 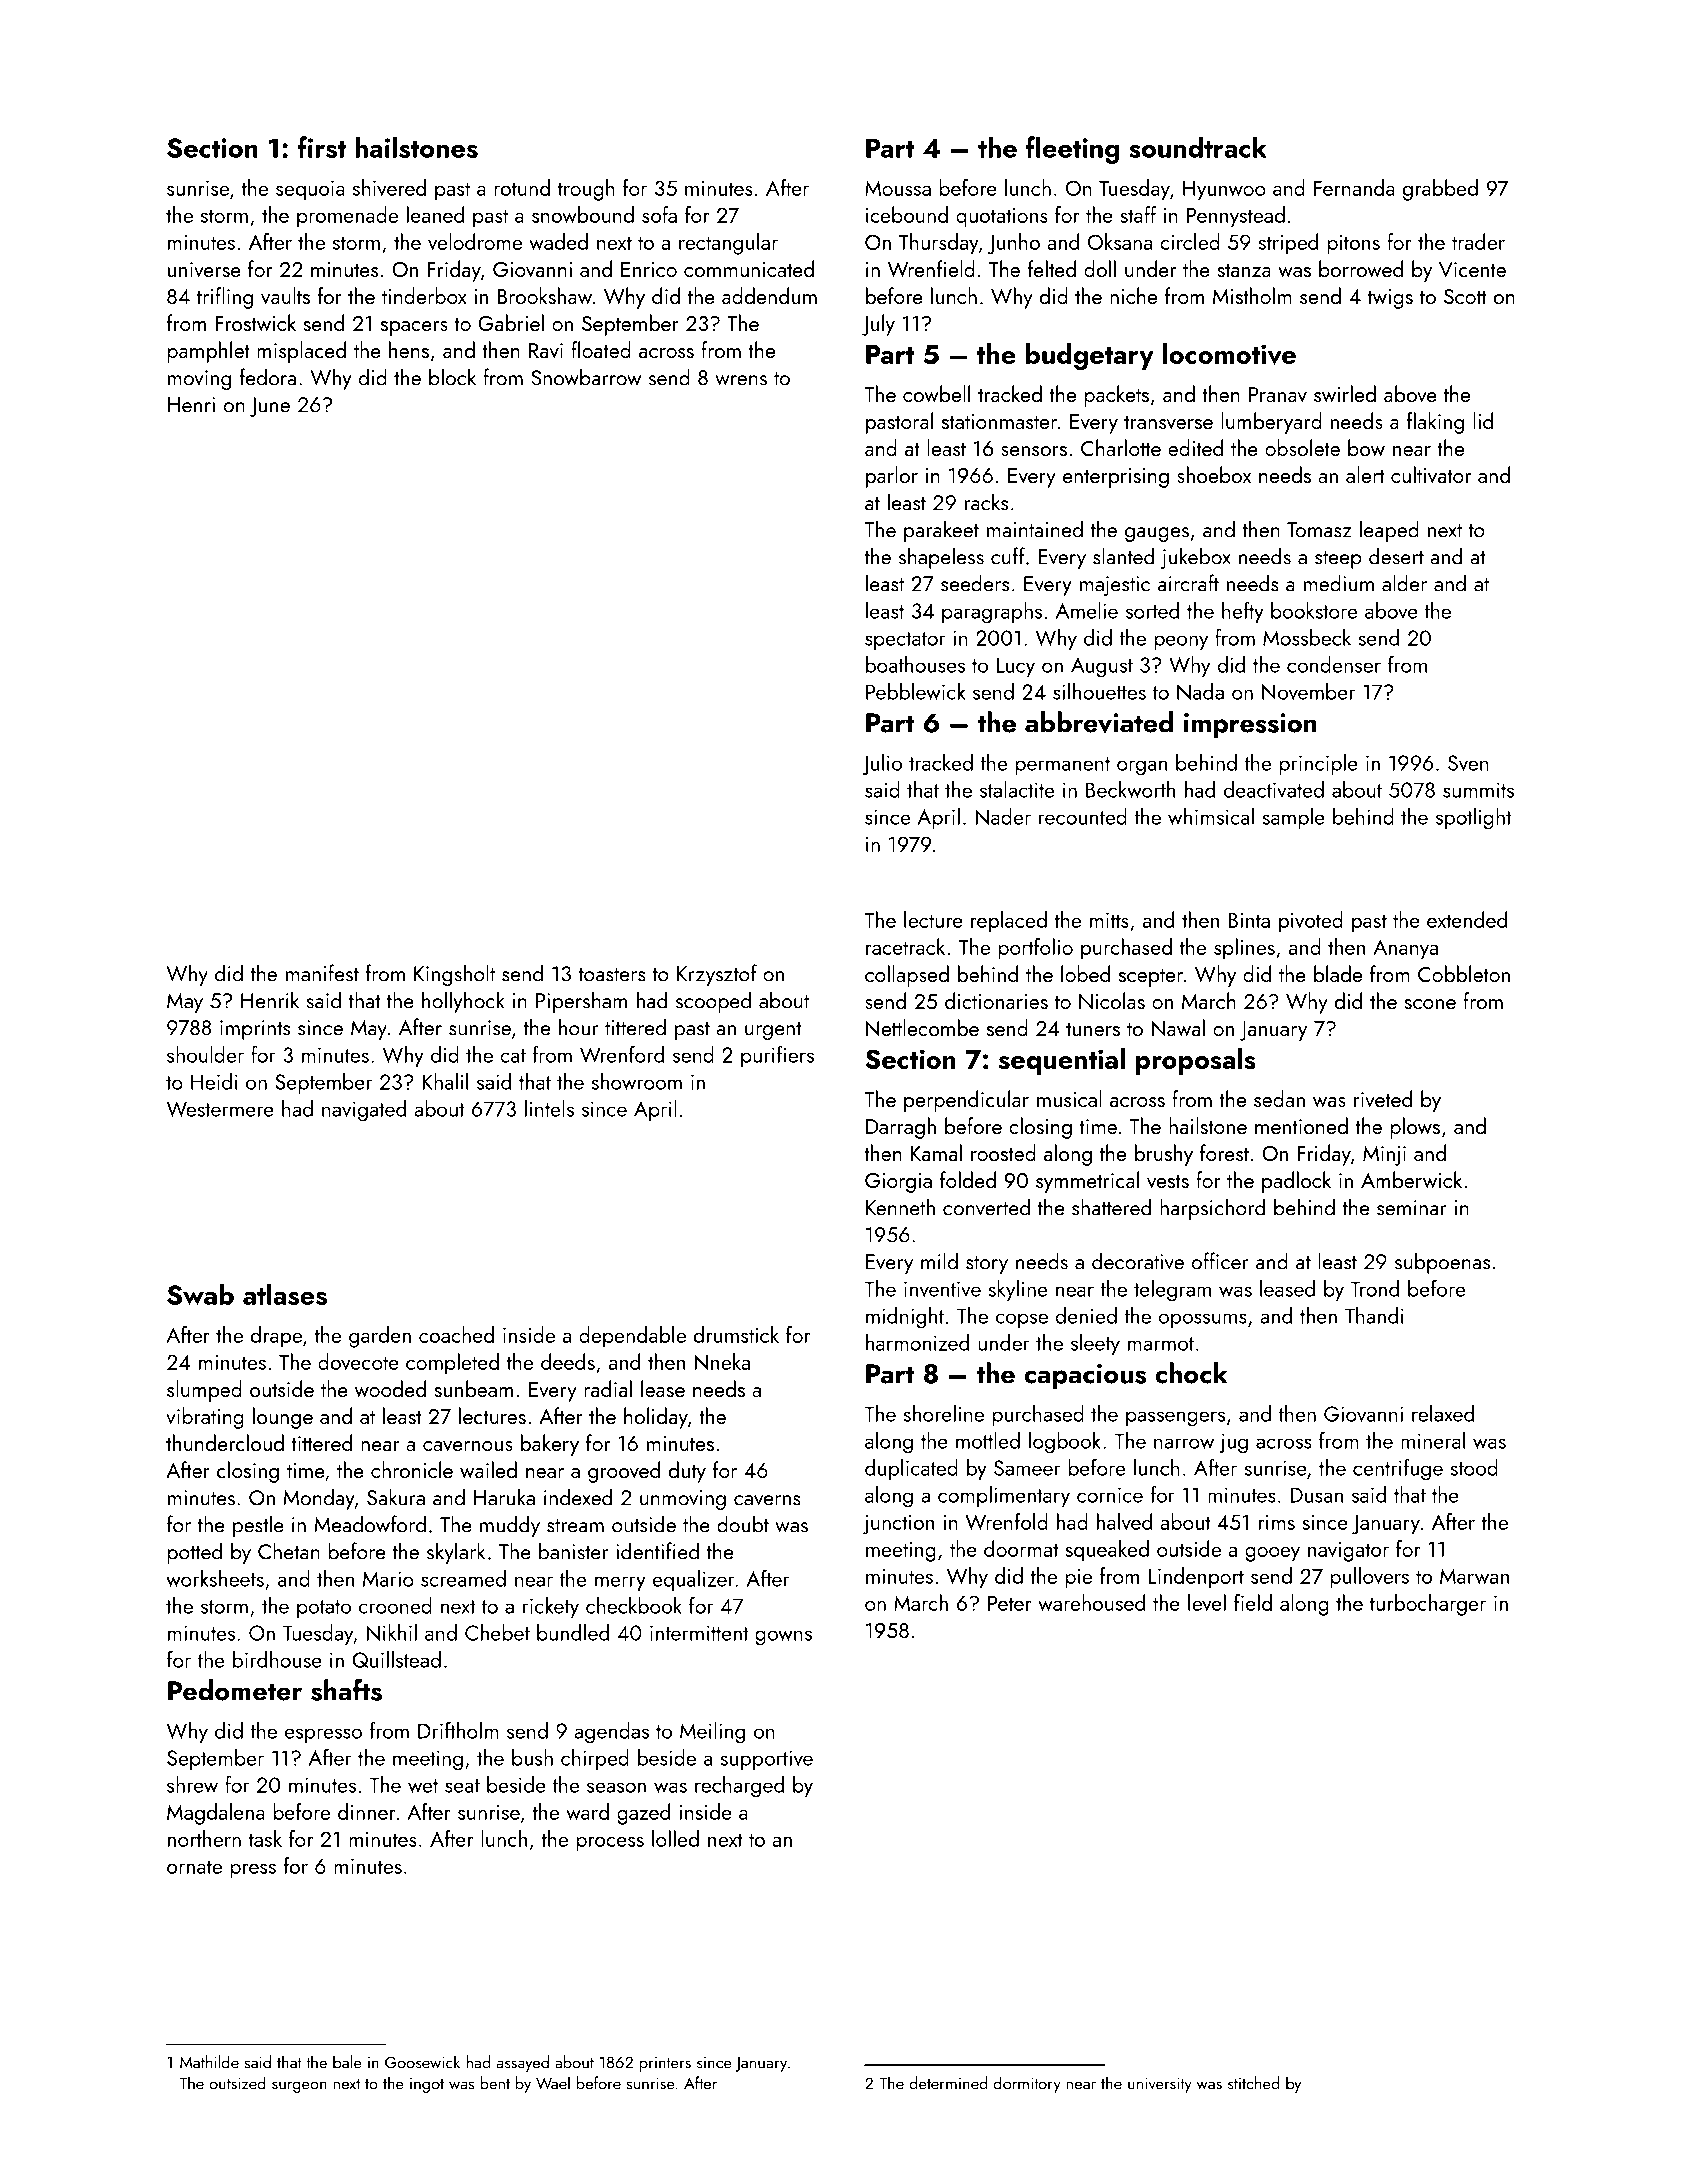 What do you see at coordinates (882, 764) in the screenshot?
I see `Julio` at bounding box center [882, 764].
